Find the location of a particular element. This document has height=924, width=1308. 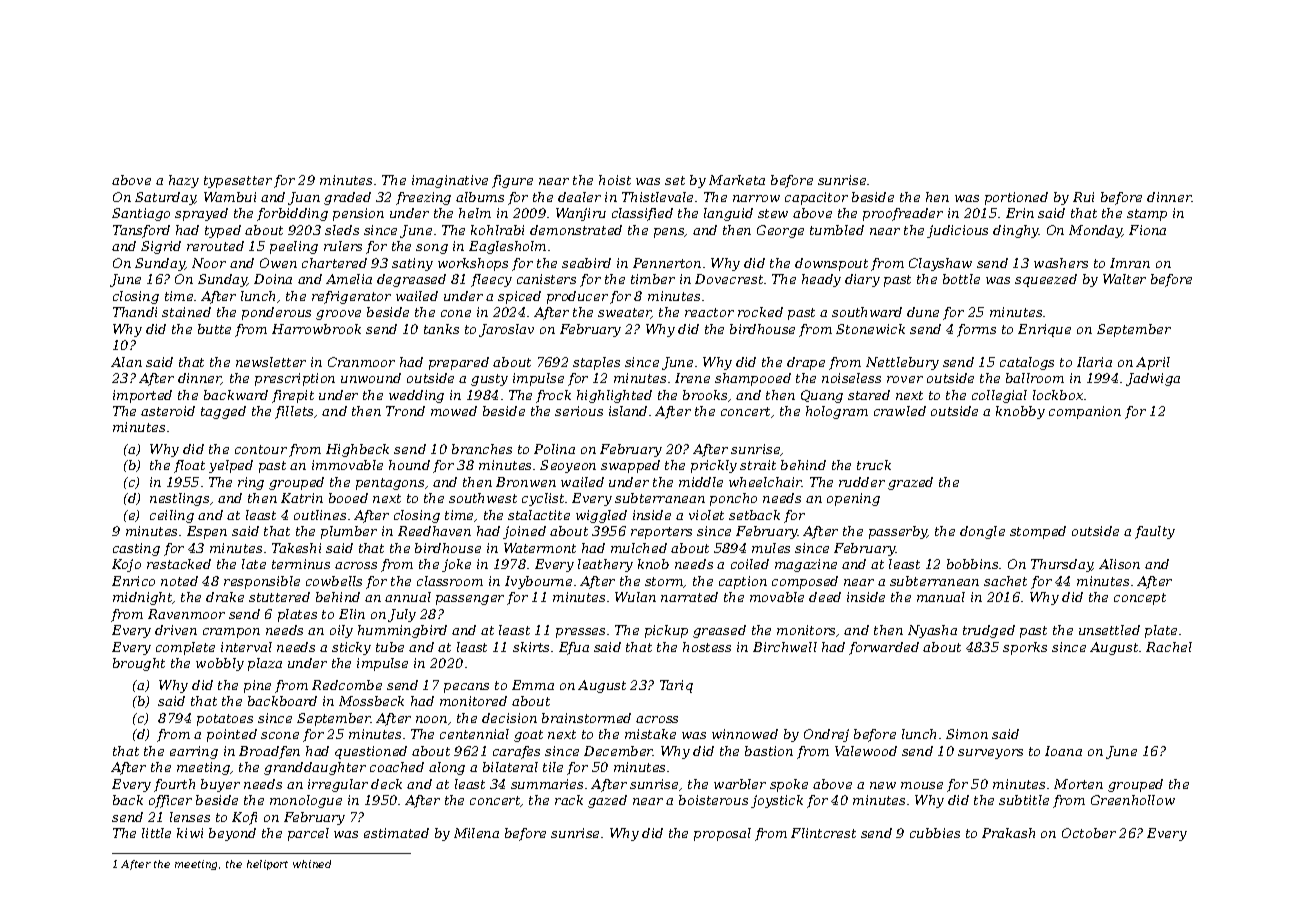

monologue is located at coordinates (306, 801).
